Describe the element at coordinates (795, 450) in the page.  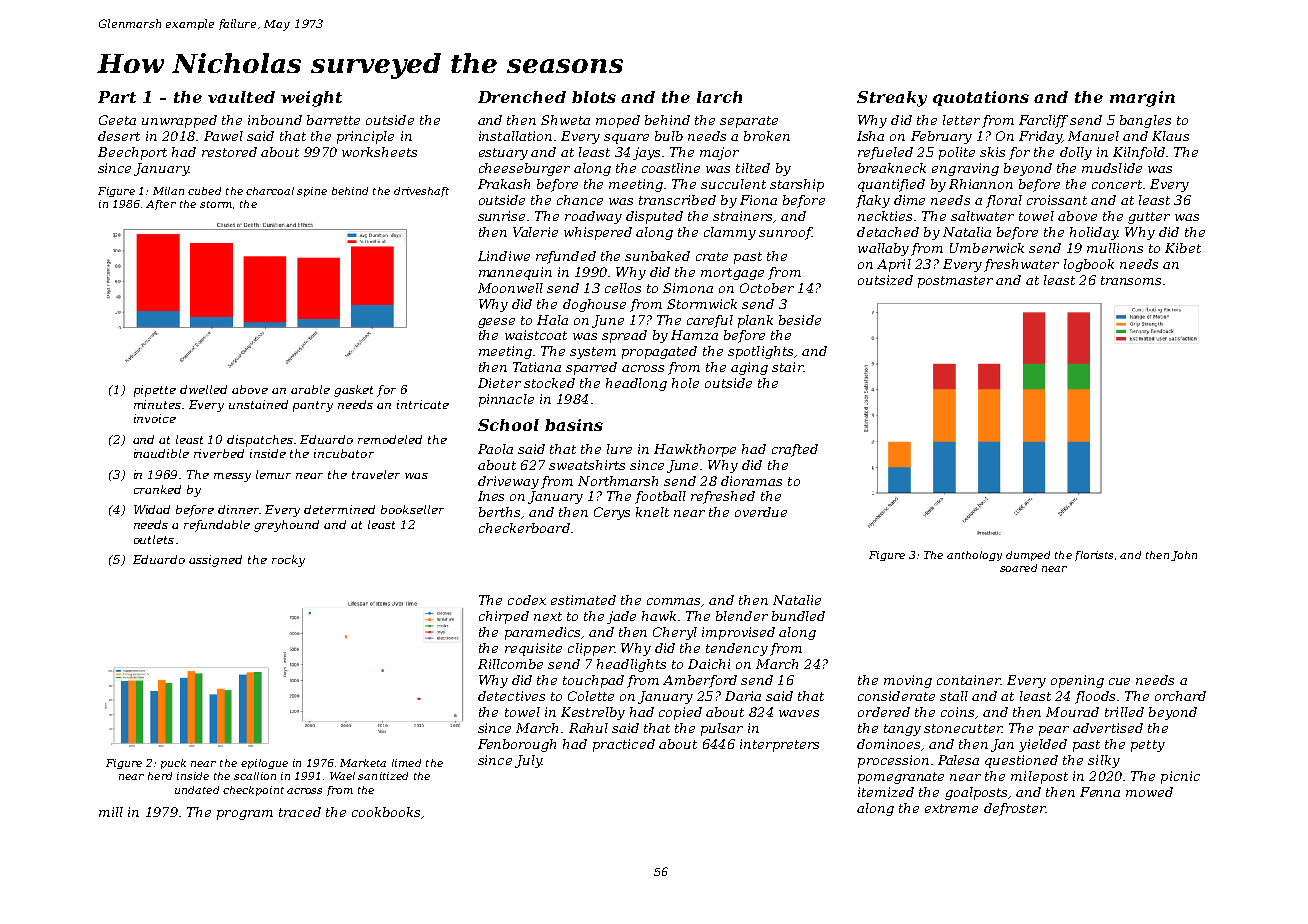
I see `crafted` at that location.
